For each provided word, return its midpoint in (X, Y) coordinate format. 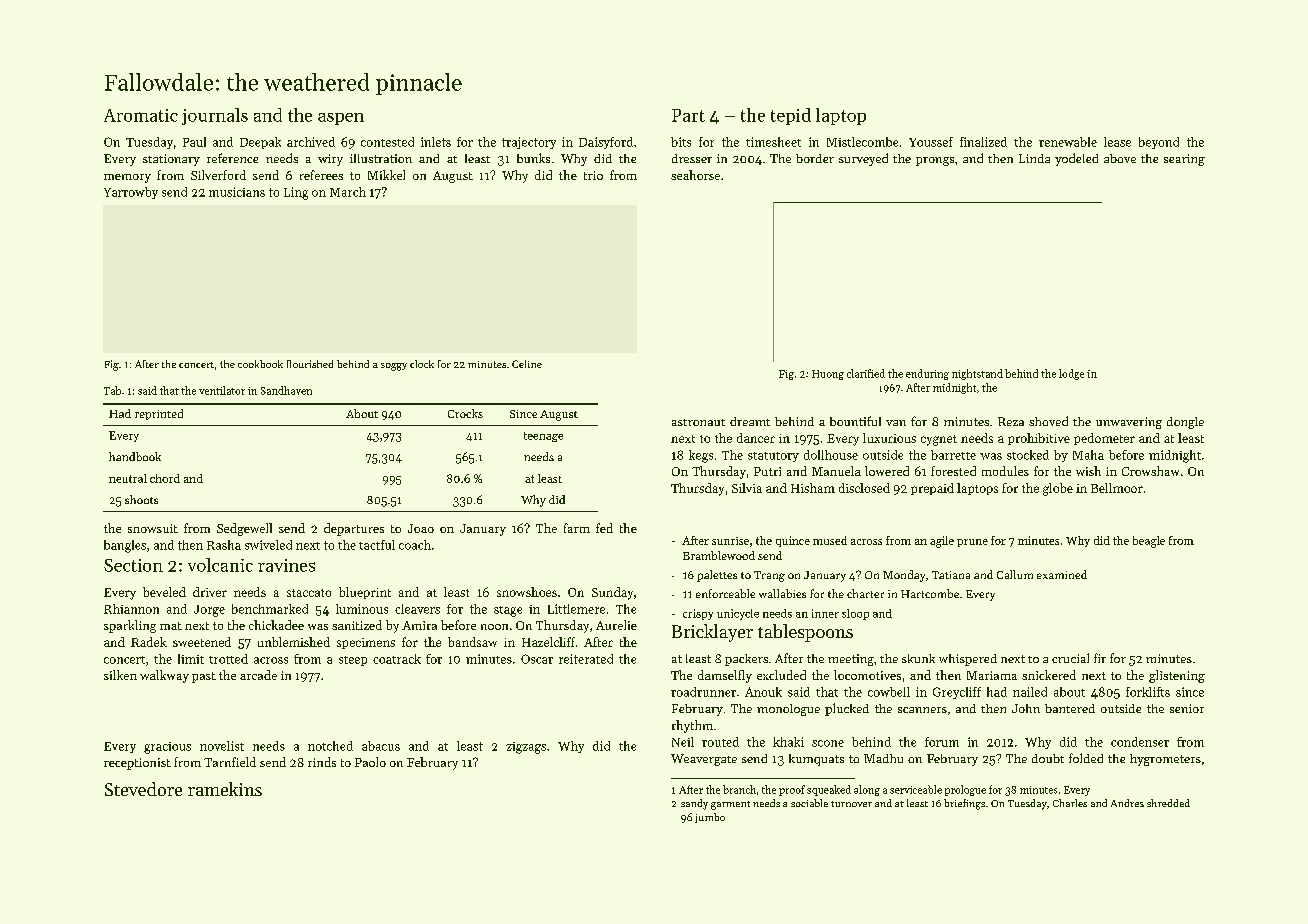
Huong (828, 375)
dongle (1185, 423)
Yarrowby (131, 193)
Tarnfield (230, 762)
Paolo (370, 762)
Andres (1127, 803)
